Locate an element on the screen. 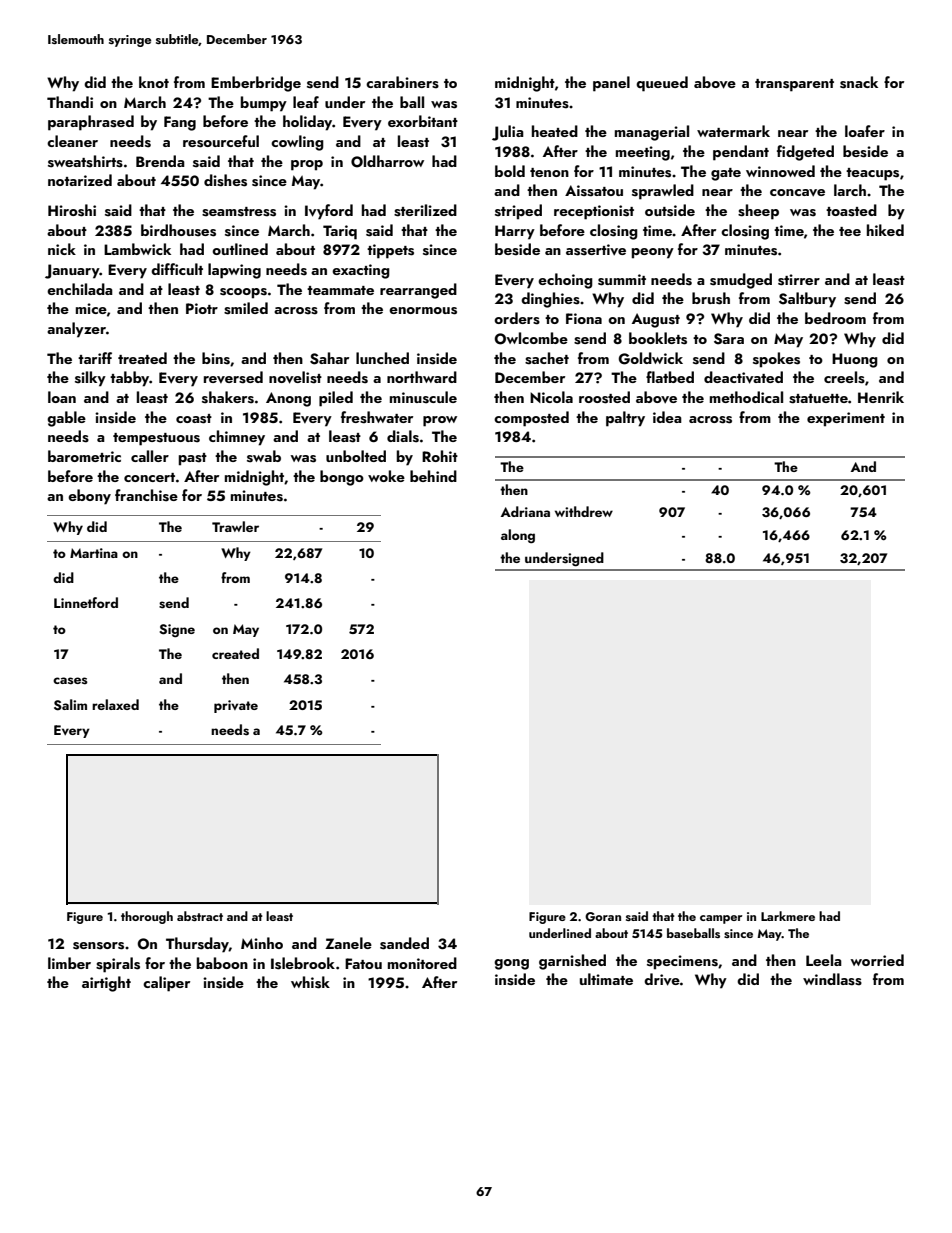 The width and height of the screenshot is (952, 1233). bedroom is located at coordinates (835, 318).
